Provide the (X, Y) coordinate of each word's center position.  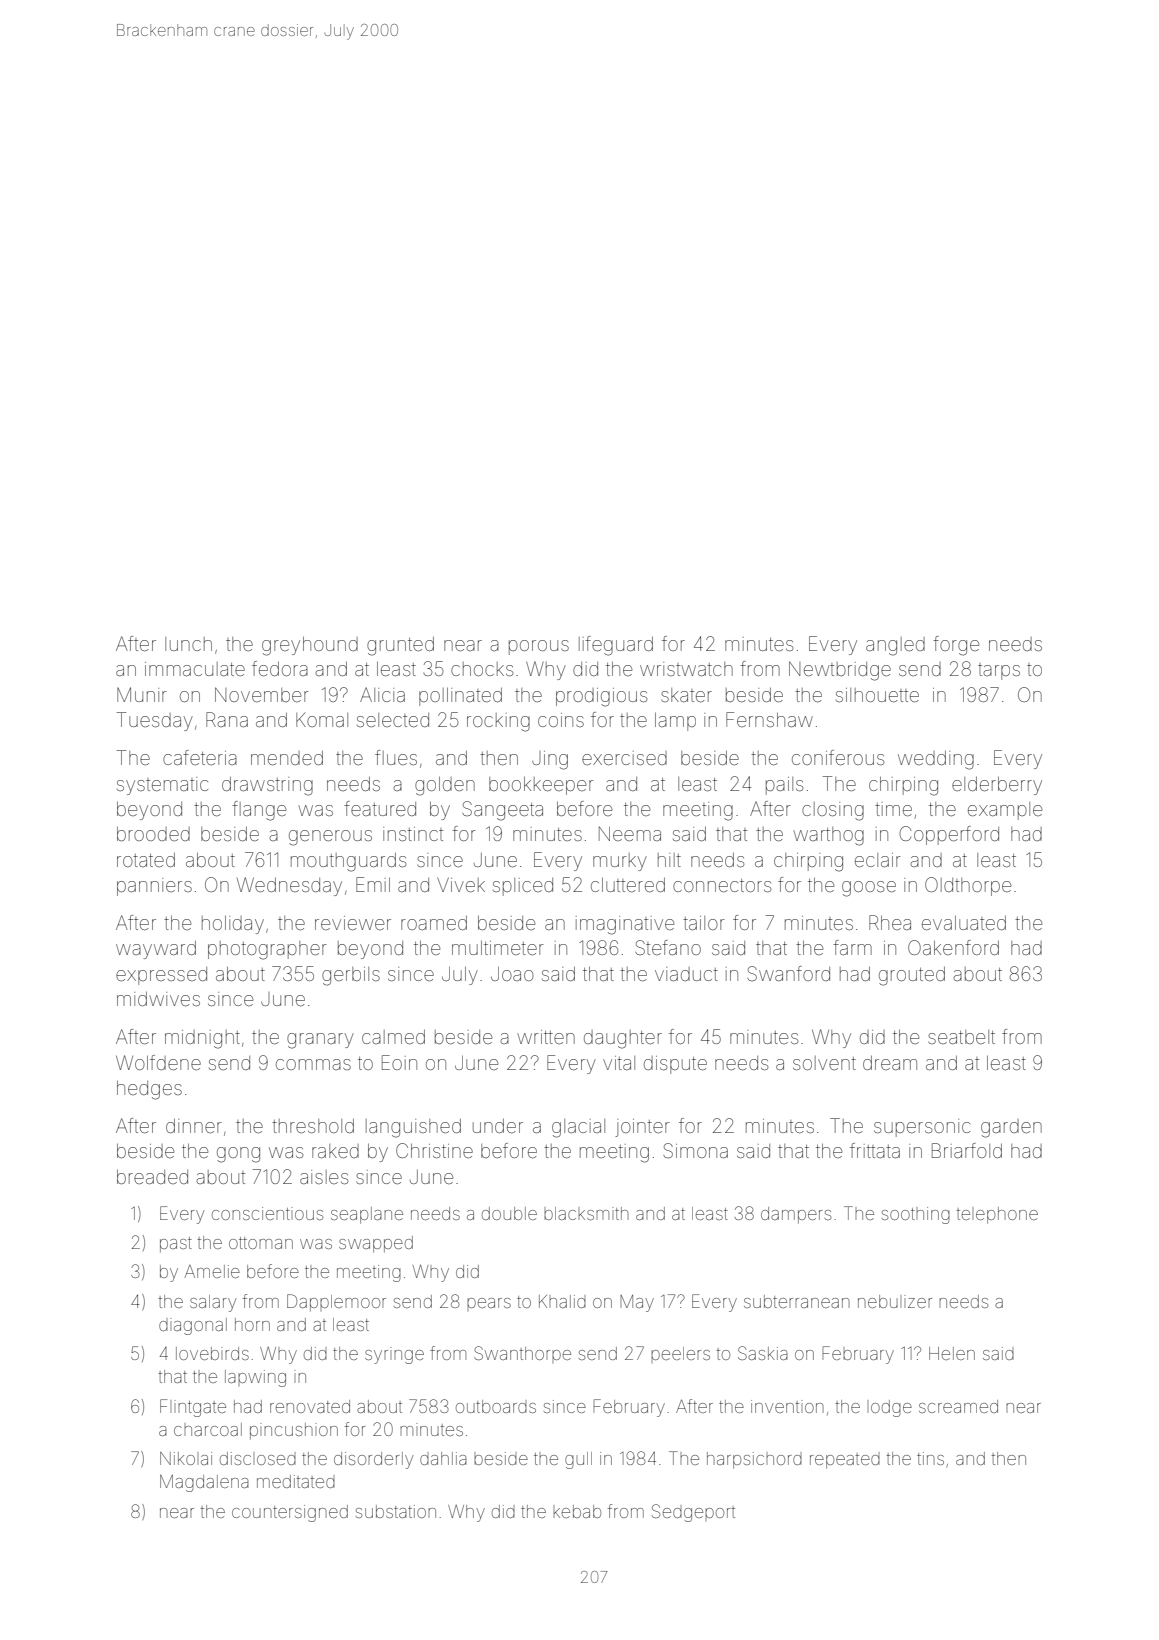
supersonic (922, 1128)
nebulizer (895, 1301)
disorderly (373, 1460)
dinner (194, 1126)
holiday (233, 925)
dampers (796, 1215)
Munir (142, 694)
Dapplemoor (336, 1303)
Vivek (461, 885)
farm (852, 947)
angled (895, 646)
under (498, 1126)
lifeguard (616, 646)
